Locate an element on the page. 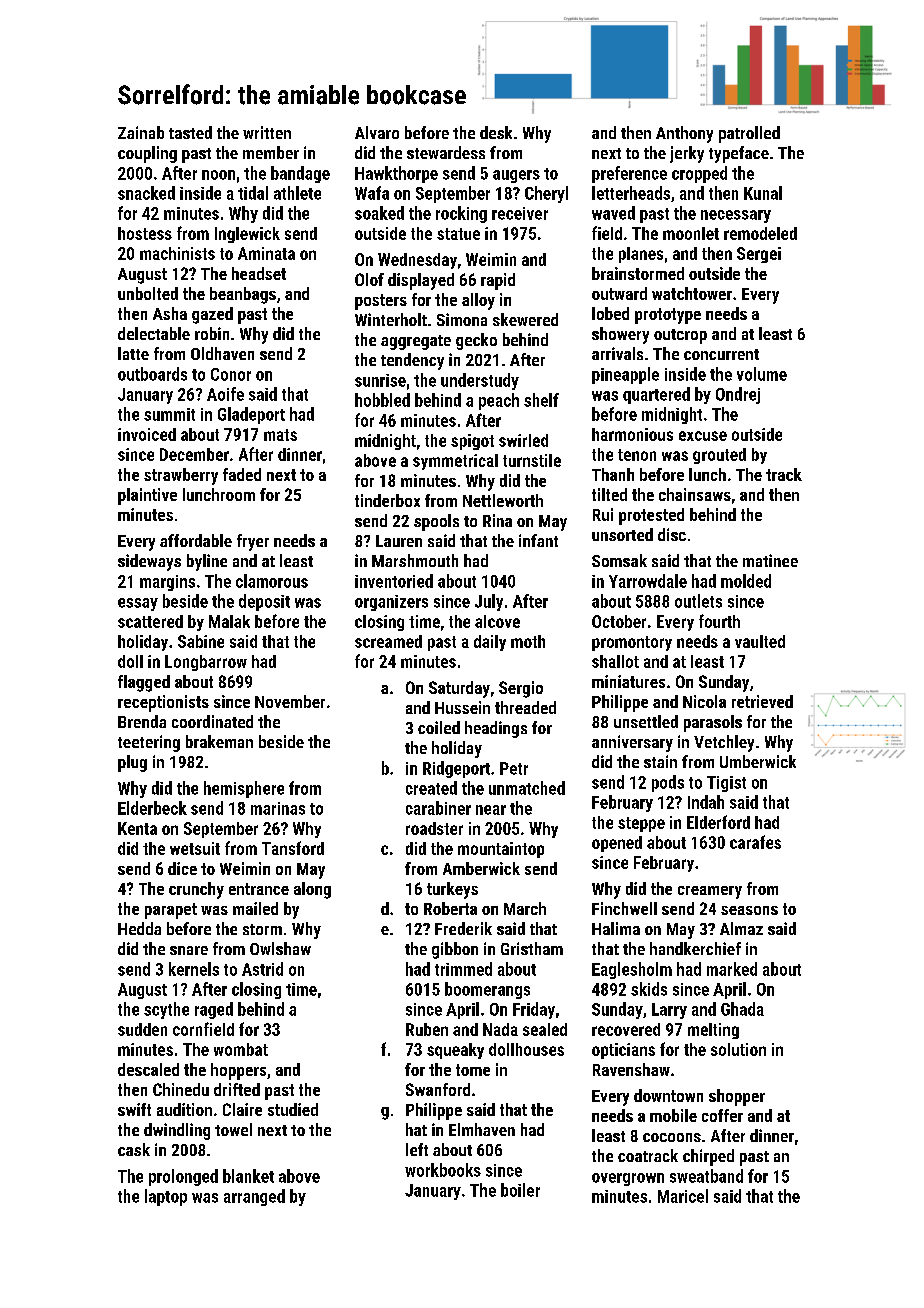  volume is located at coordinates (762, 374).
